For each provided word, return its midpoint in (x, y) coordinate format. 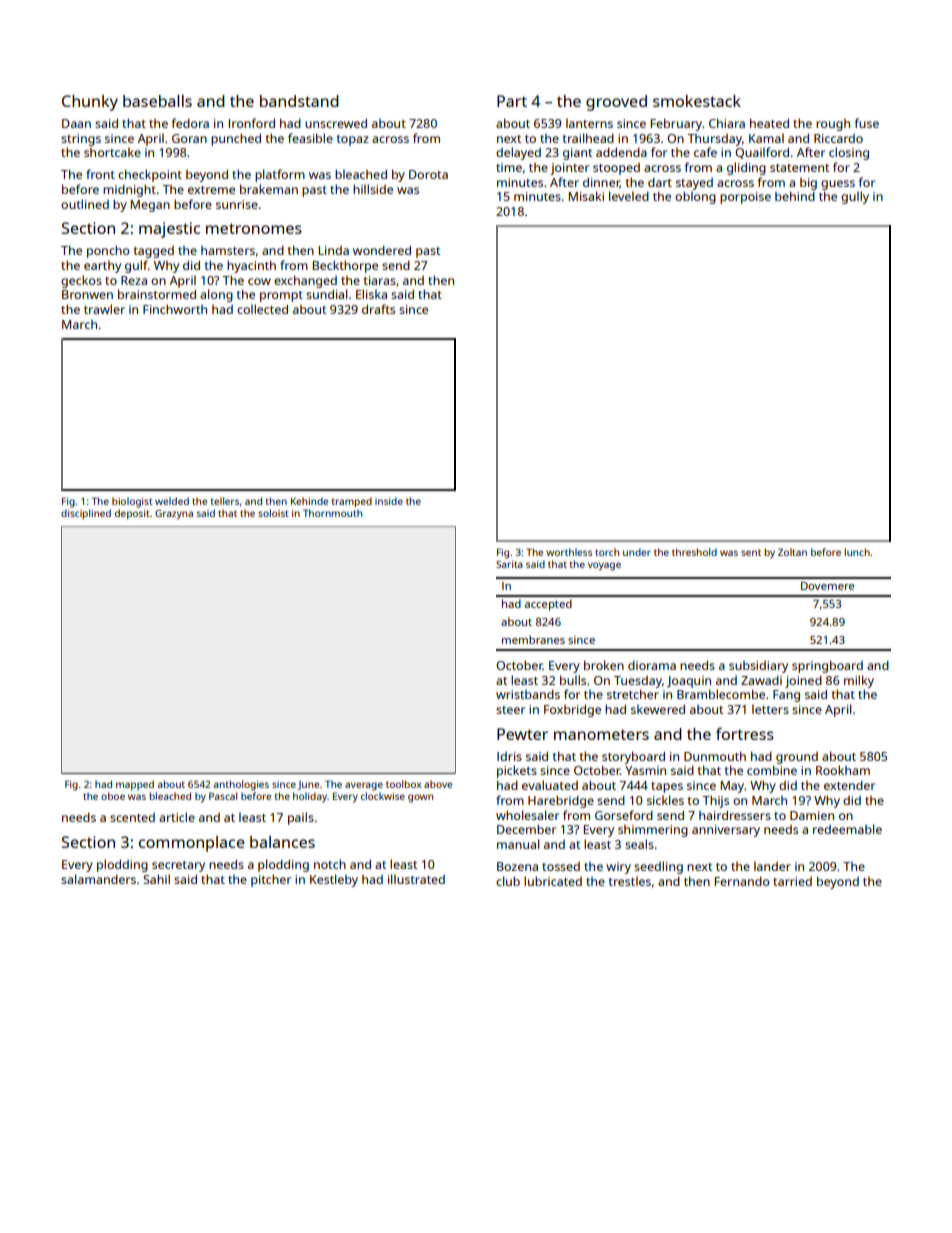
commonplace (192, 844)
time (509, 167)
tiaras (380, 280)
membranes (533, 639)
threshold (694, 552)
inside (389, 501)
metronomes (254, 228)
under (637, 552)
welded (172, 501)
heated (769, 123)
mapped (135, 785)
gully (855, 197)
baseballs (157, 101)
